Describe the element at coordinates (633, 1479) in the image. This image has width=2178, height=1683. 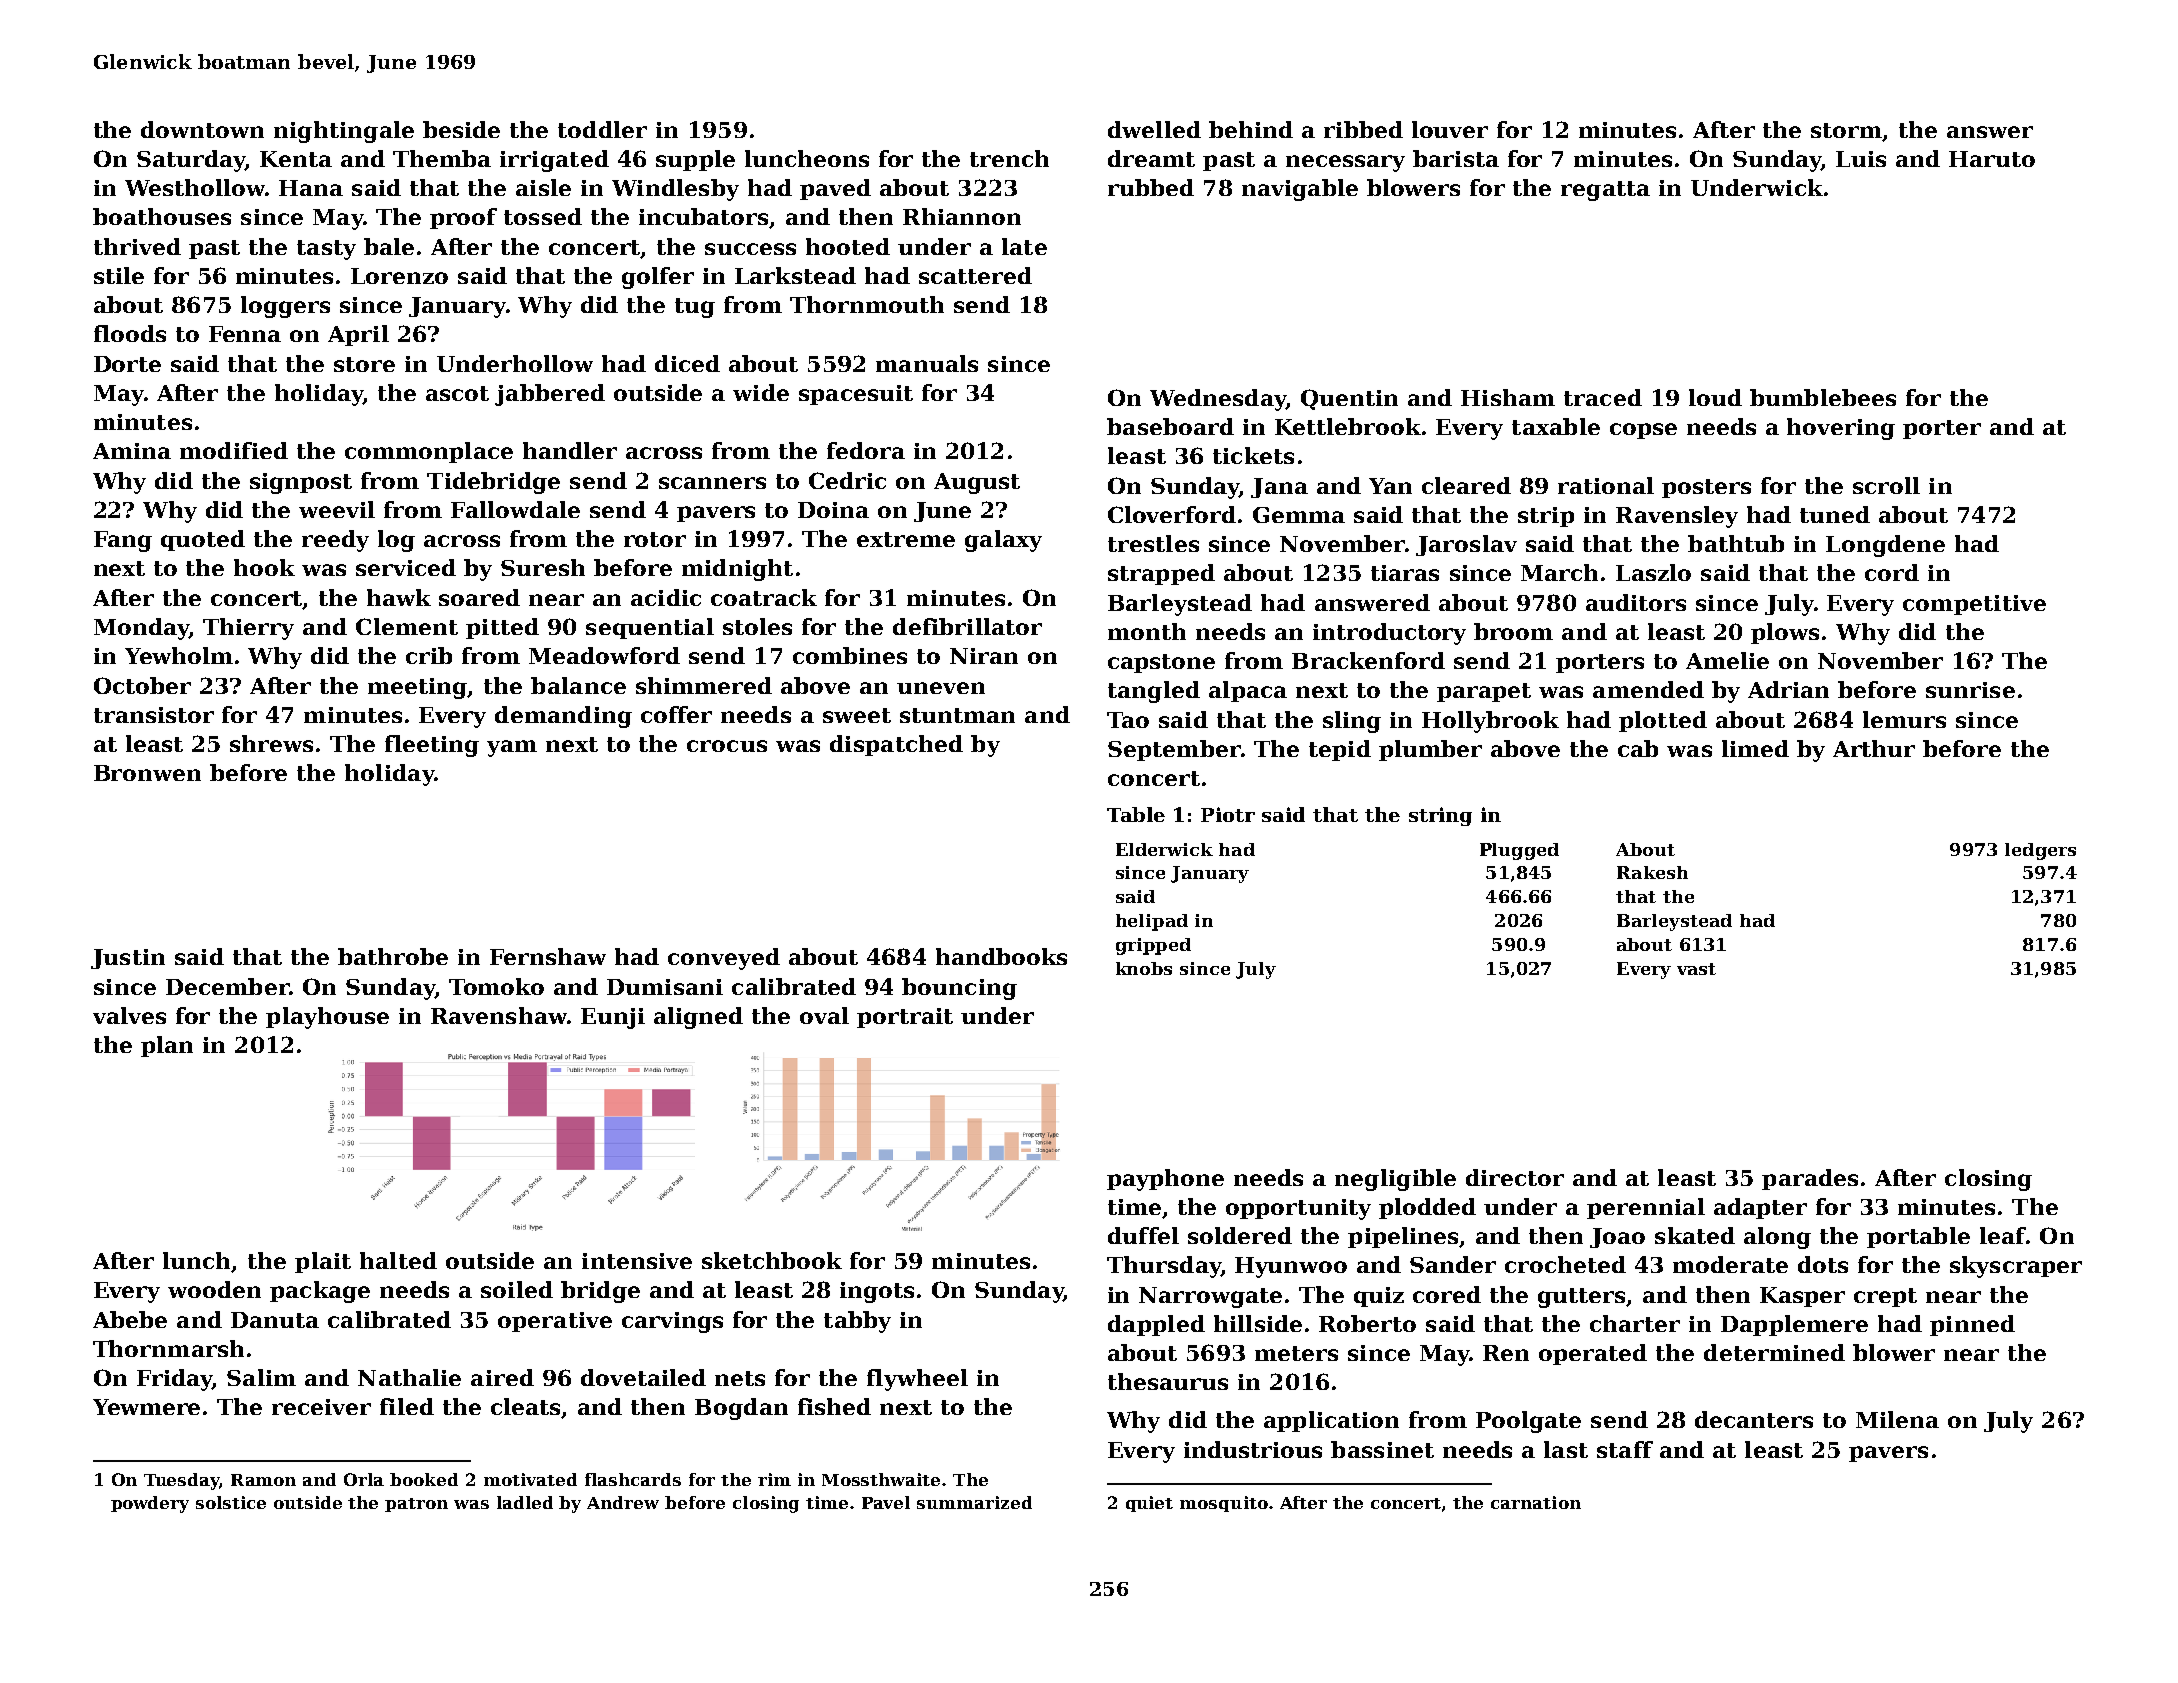
I see `flashcards` at that location.
